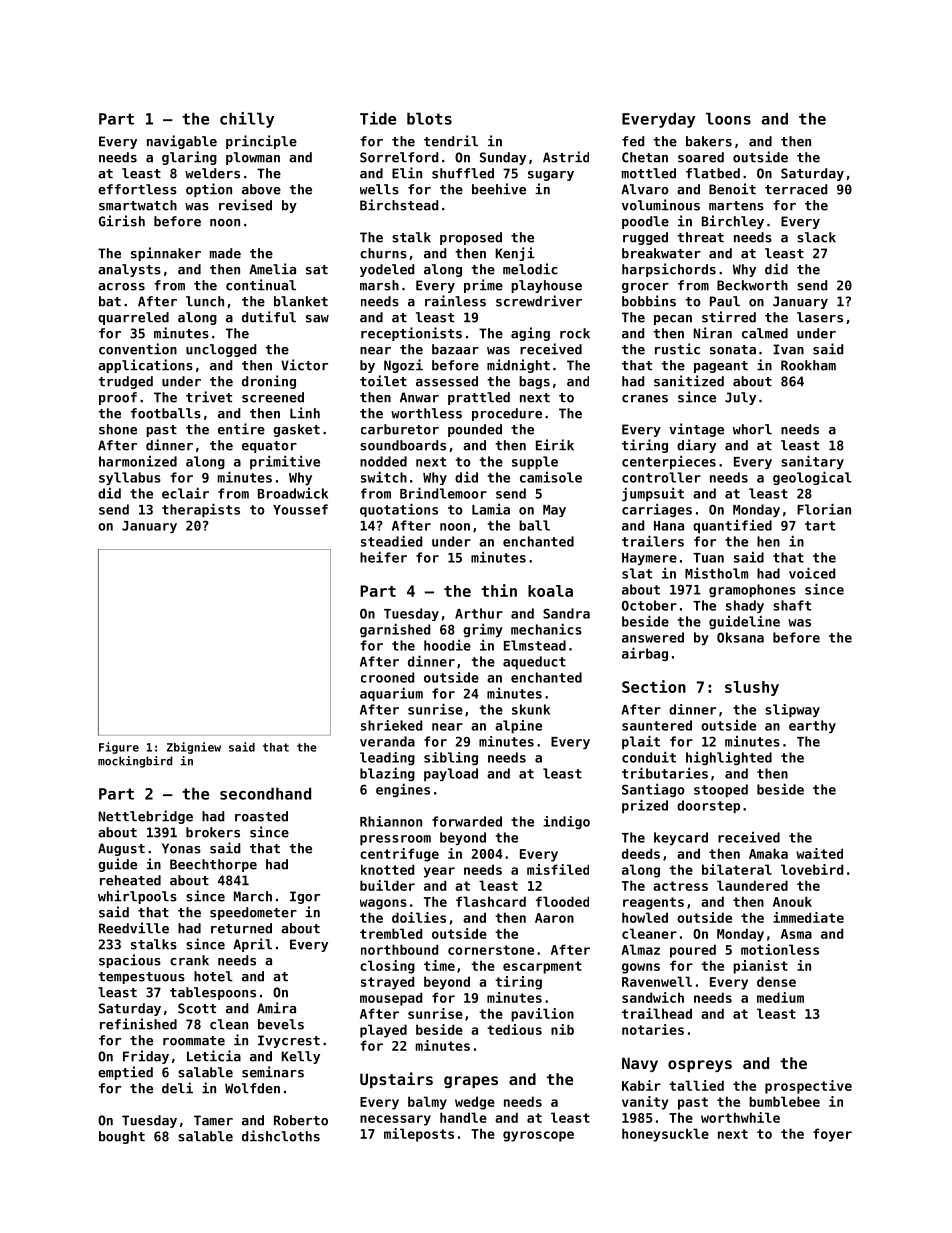 The width and height of the screenshot is (952, 1233). I want to click on loons, so click(728, 118).
